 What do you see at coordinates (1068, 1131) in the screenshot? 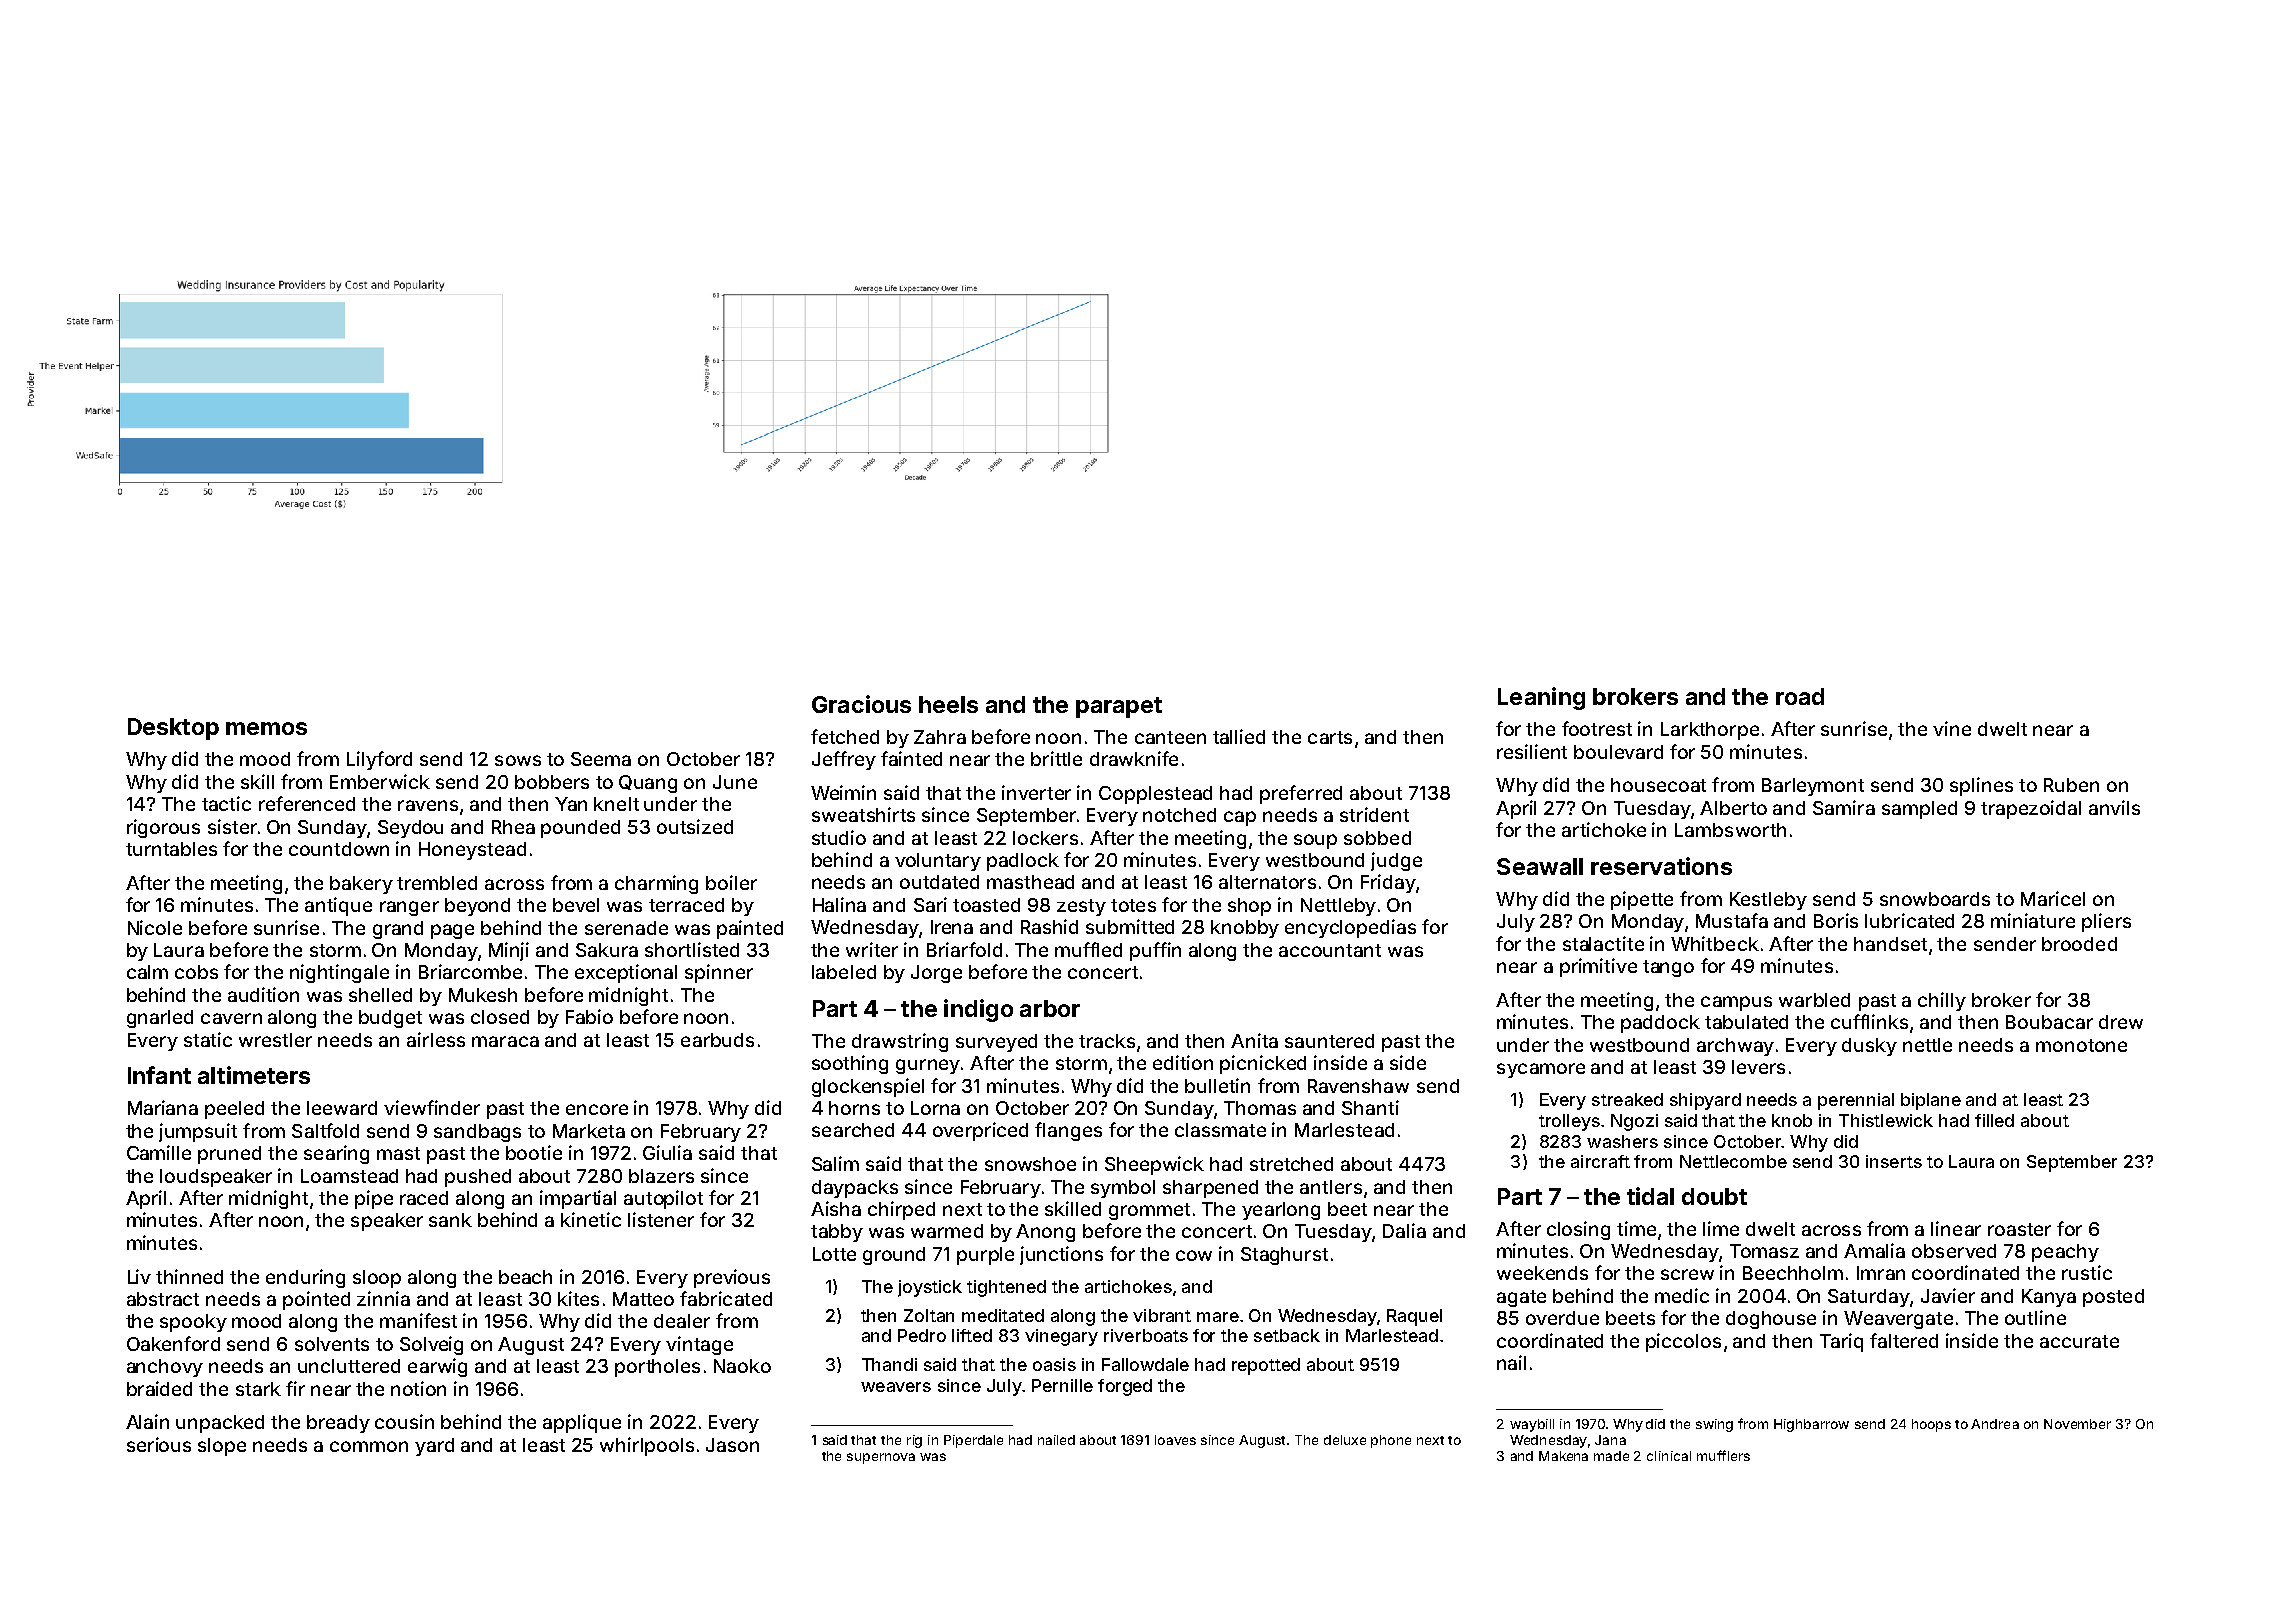
I see `flanges` at bounding box center [1068, 1131].
